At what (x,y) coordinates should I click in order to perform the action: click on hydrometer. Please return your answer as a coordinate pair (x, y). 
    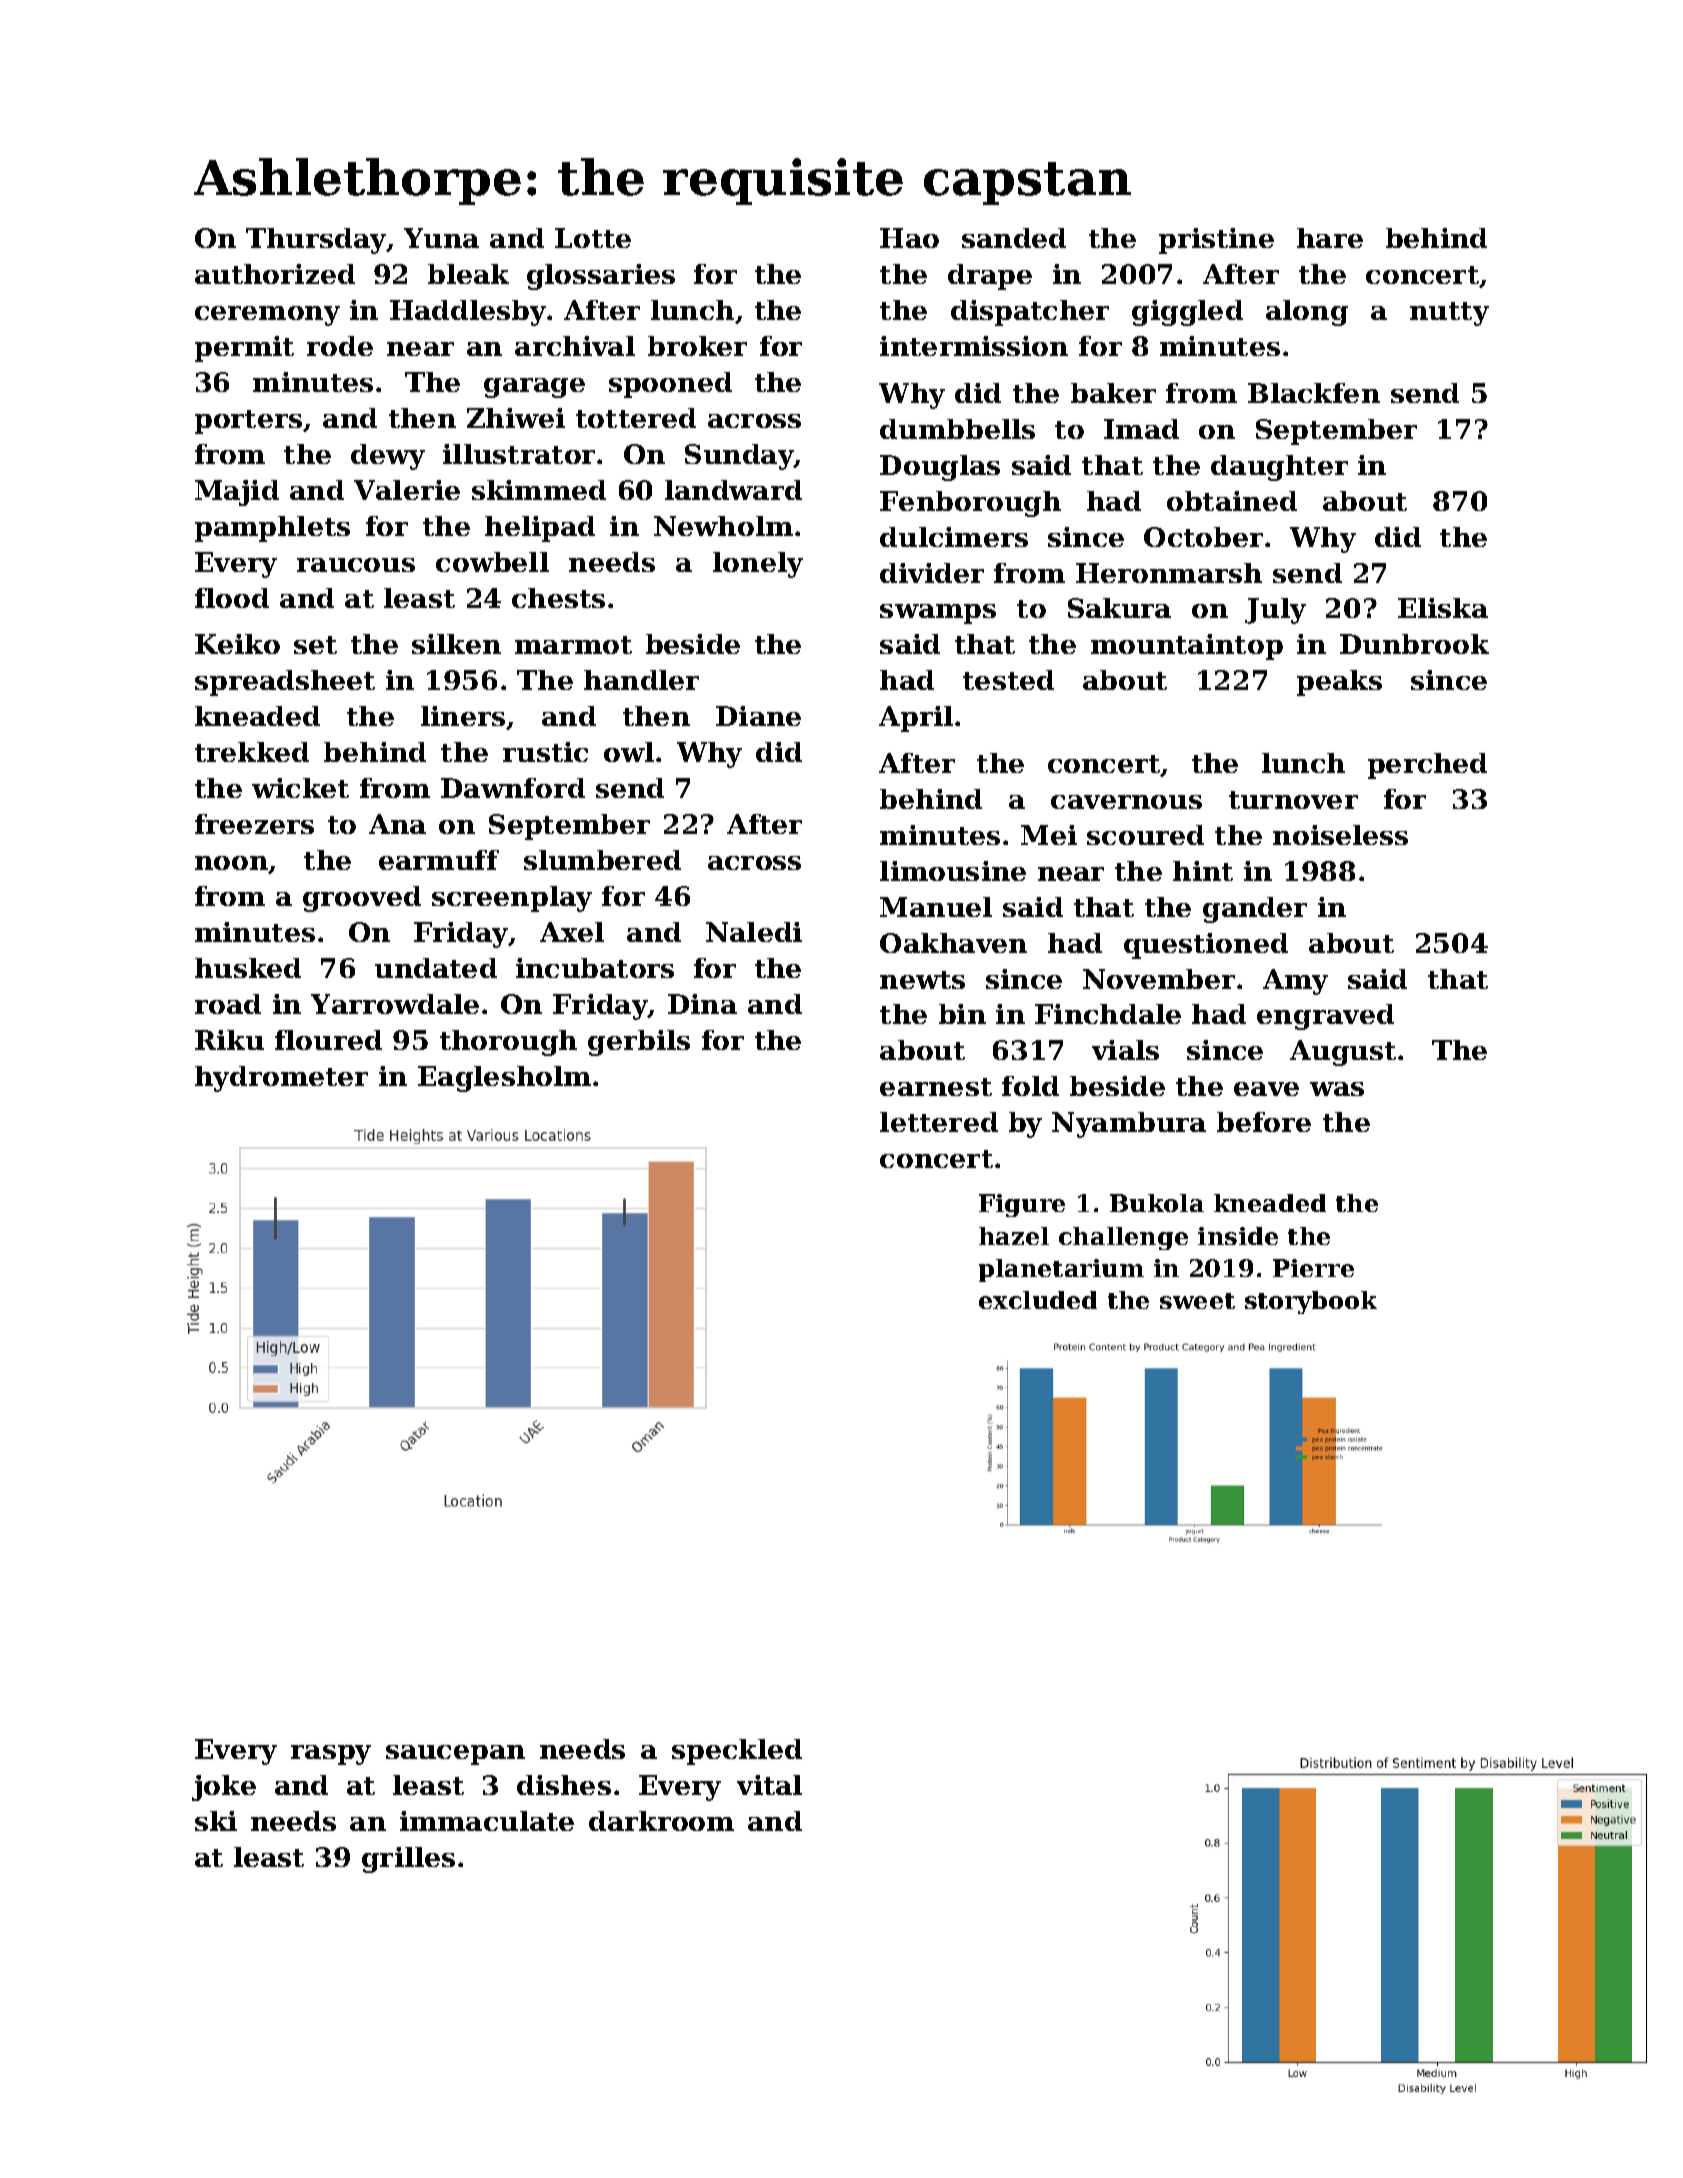
    Looking at the image, I should click on (281, 1079).
